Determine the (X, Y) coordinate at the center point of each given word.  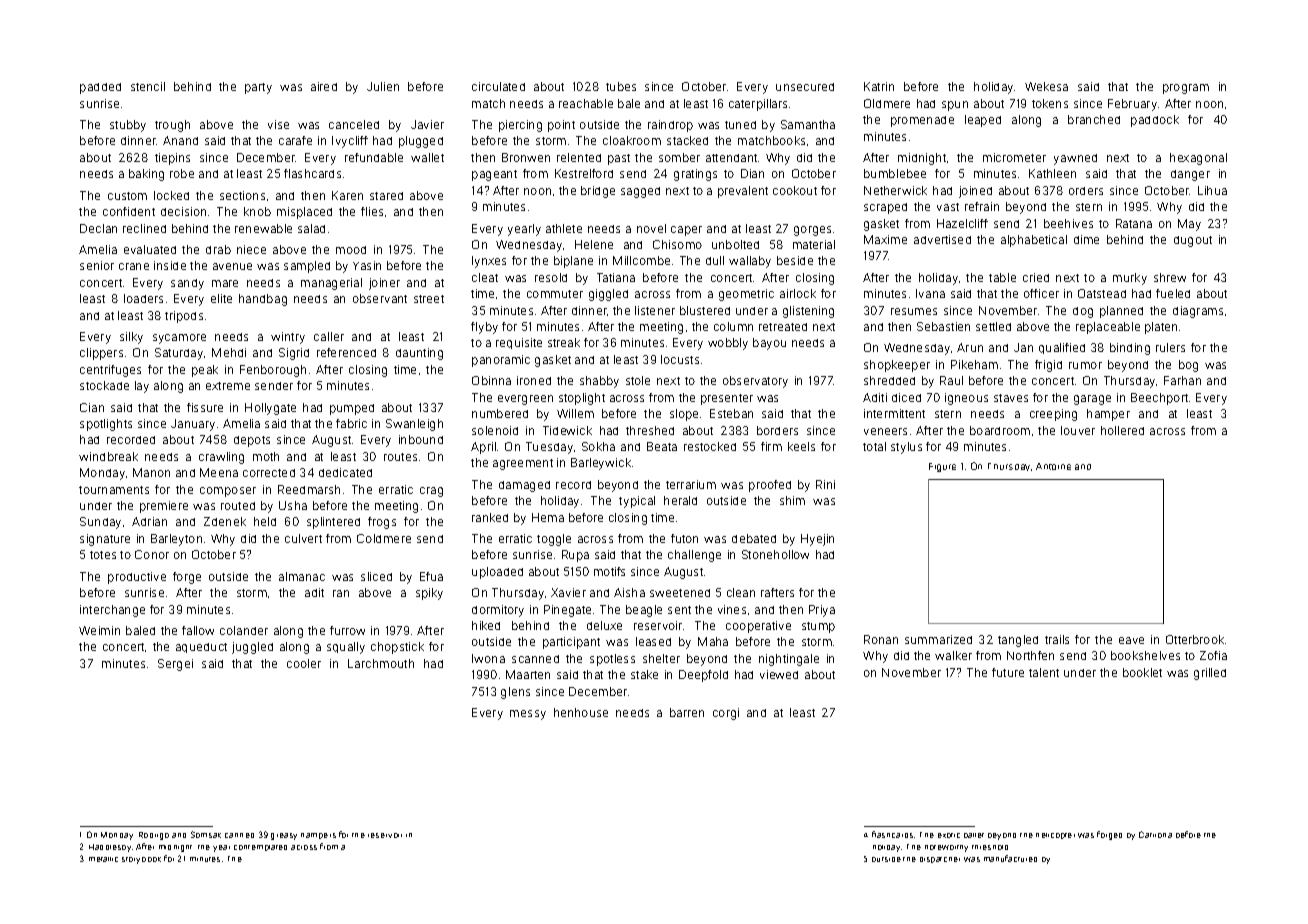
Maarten (528, 674)
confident (129, 211)
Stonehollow (775, 554)
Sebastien (943, 326)
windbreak (108, 456)
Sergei (175, 665)
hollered (1122, 430)
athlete (564, 228)
